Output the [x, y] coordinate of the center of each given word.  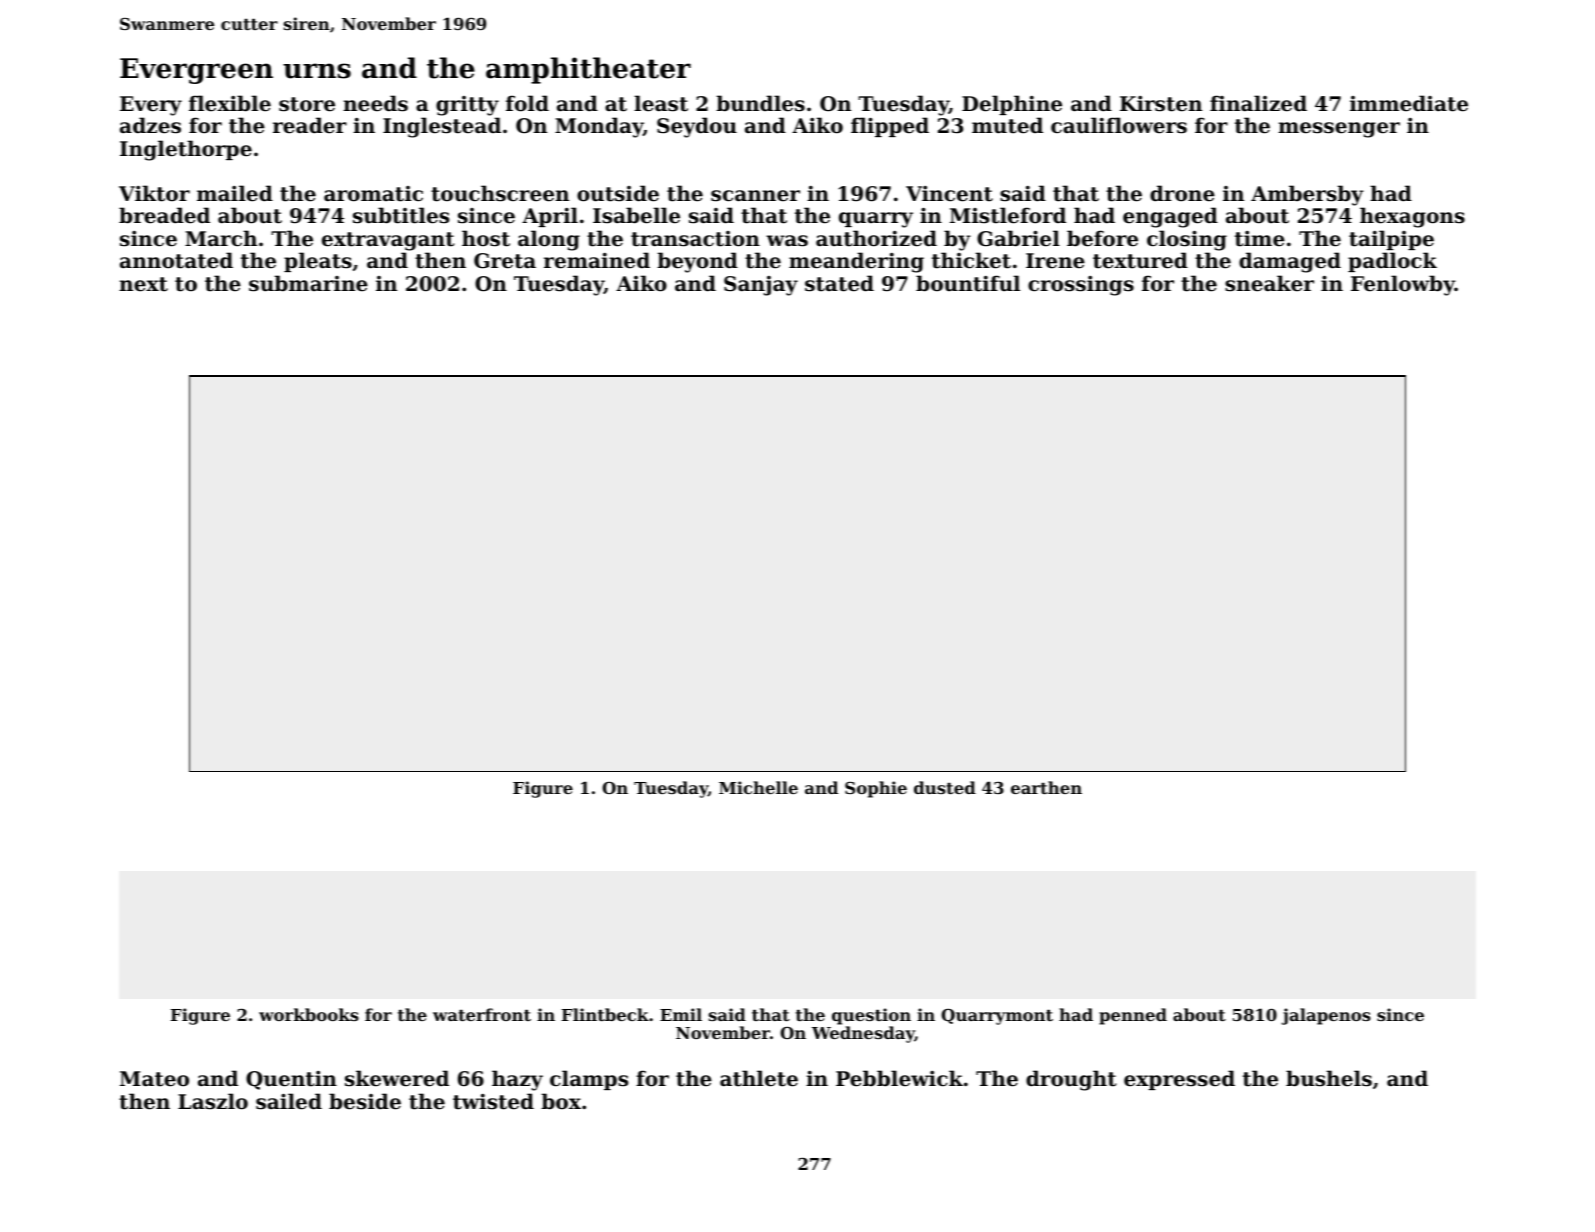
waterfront [482, 1014]
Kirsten [1161, 104]
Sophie [876, 789]
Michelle [758, 787]
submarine [308, 283]
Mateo [154, 1079]
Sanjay [761, 286]
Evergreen [196, 71]
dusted [945, 787]
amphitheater [588, 70]
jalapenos [1326, 1016]
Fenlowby [1403, 285]
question [871, 1016]
